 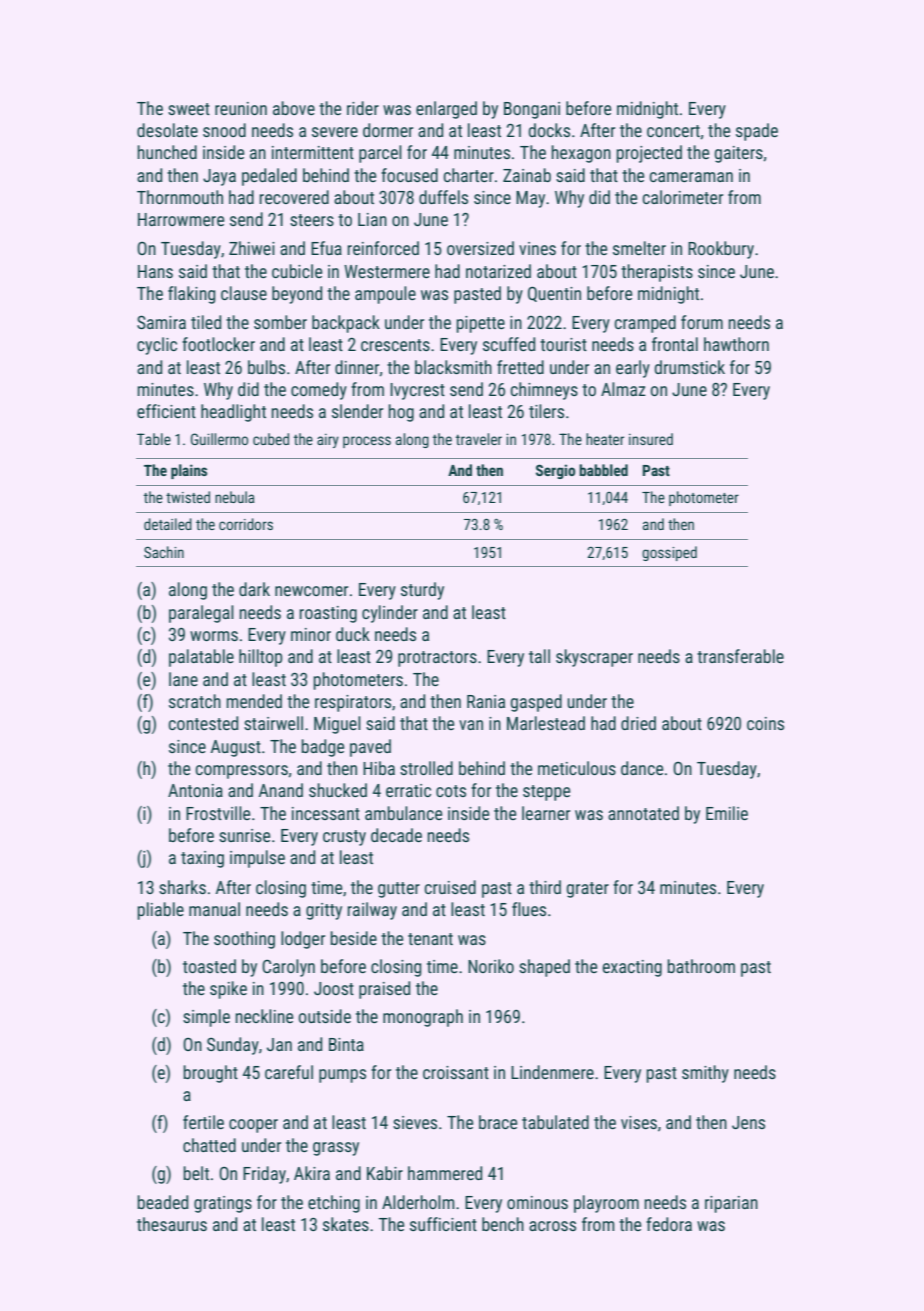 What do you see at coordinates (396, 835) in the screenshot?
I see `decade` at bounding box center [396, 835].
